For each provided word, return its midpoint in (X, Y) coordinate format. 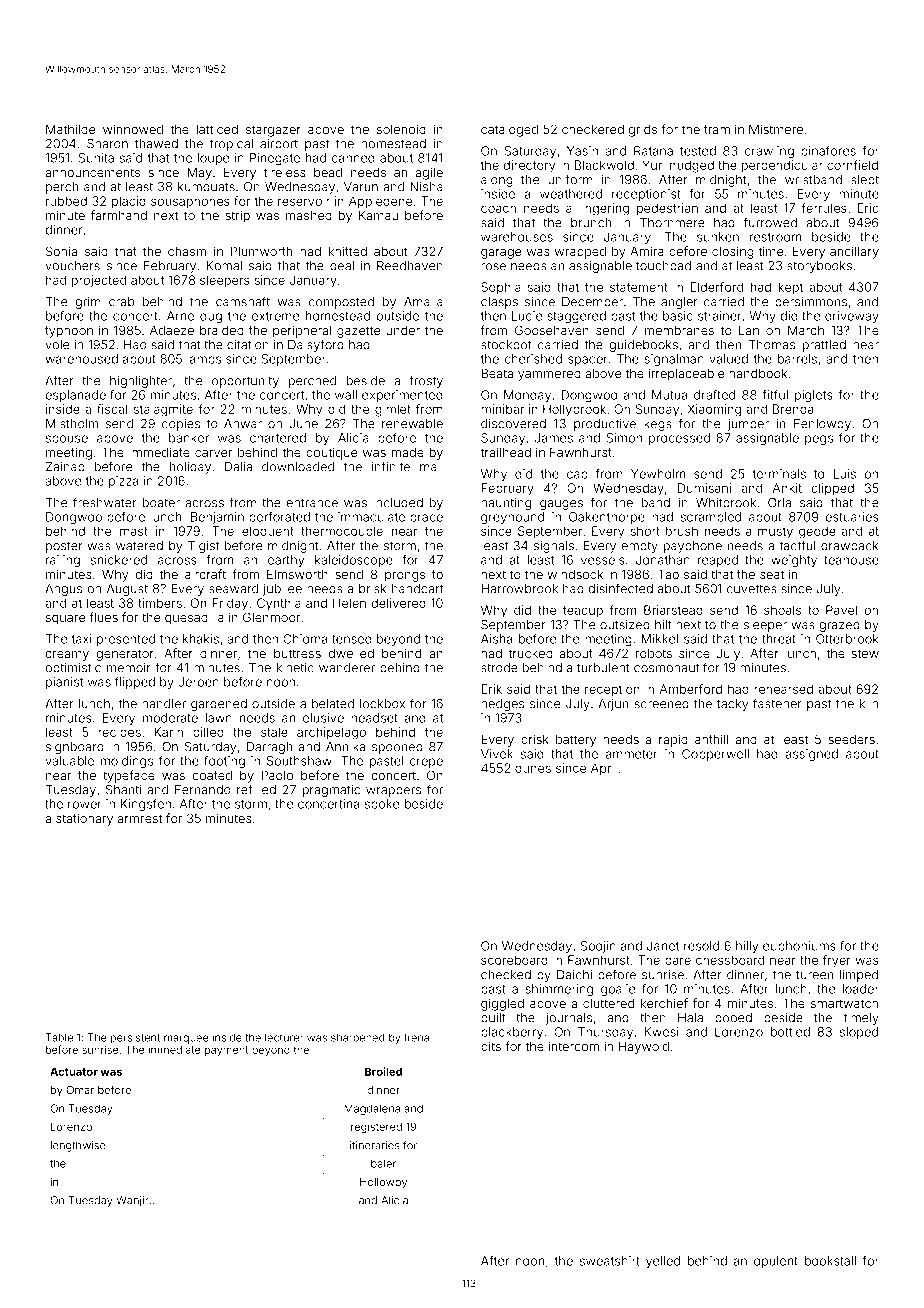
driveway (852, 317)
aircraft (205, 574)
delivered (398, 603)
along (497, 181)
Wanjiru (135, 1201)
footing (224, 762)
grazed (839, 626)
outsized (625, 625)
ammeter (632, 754)
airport (279, 145)
